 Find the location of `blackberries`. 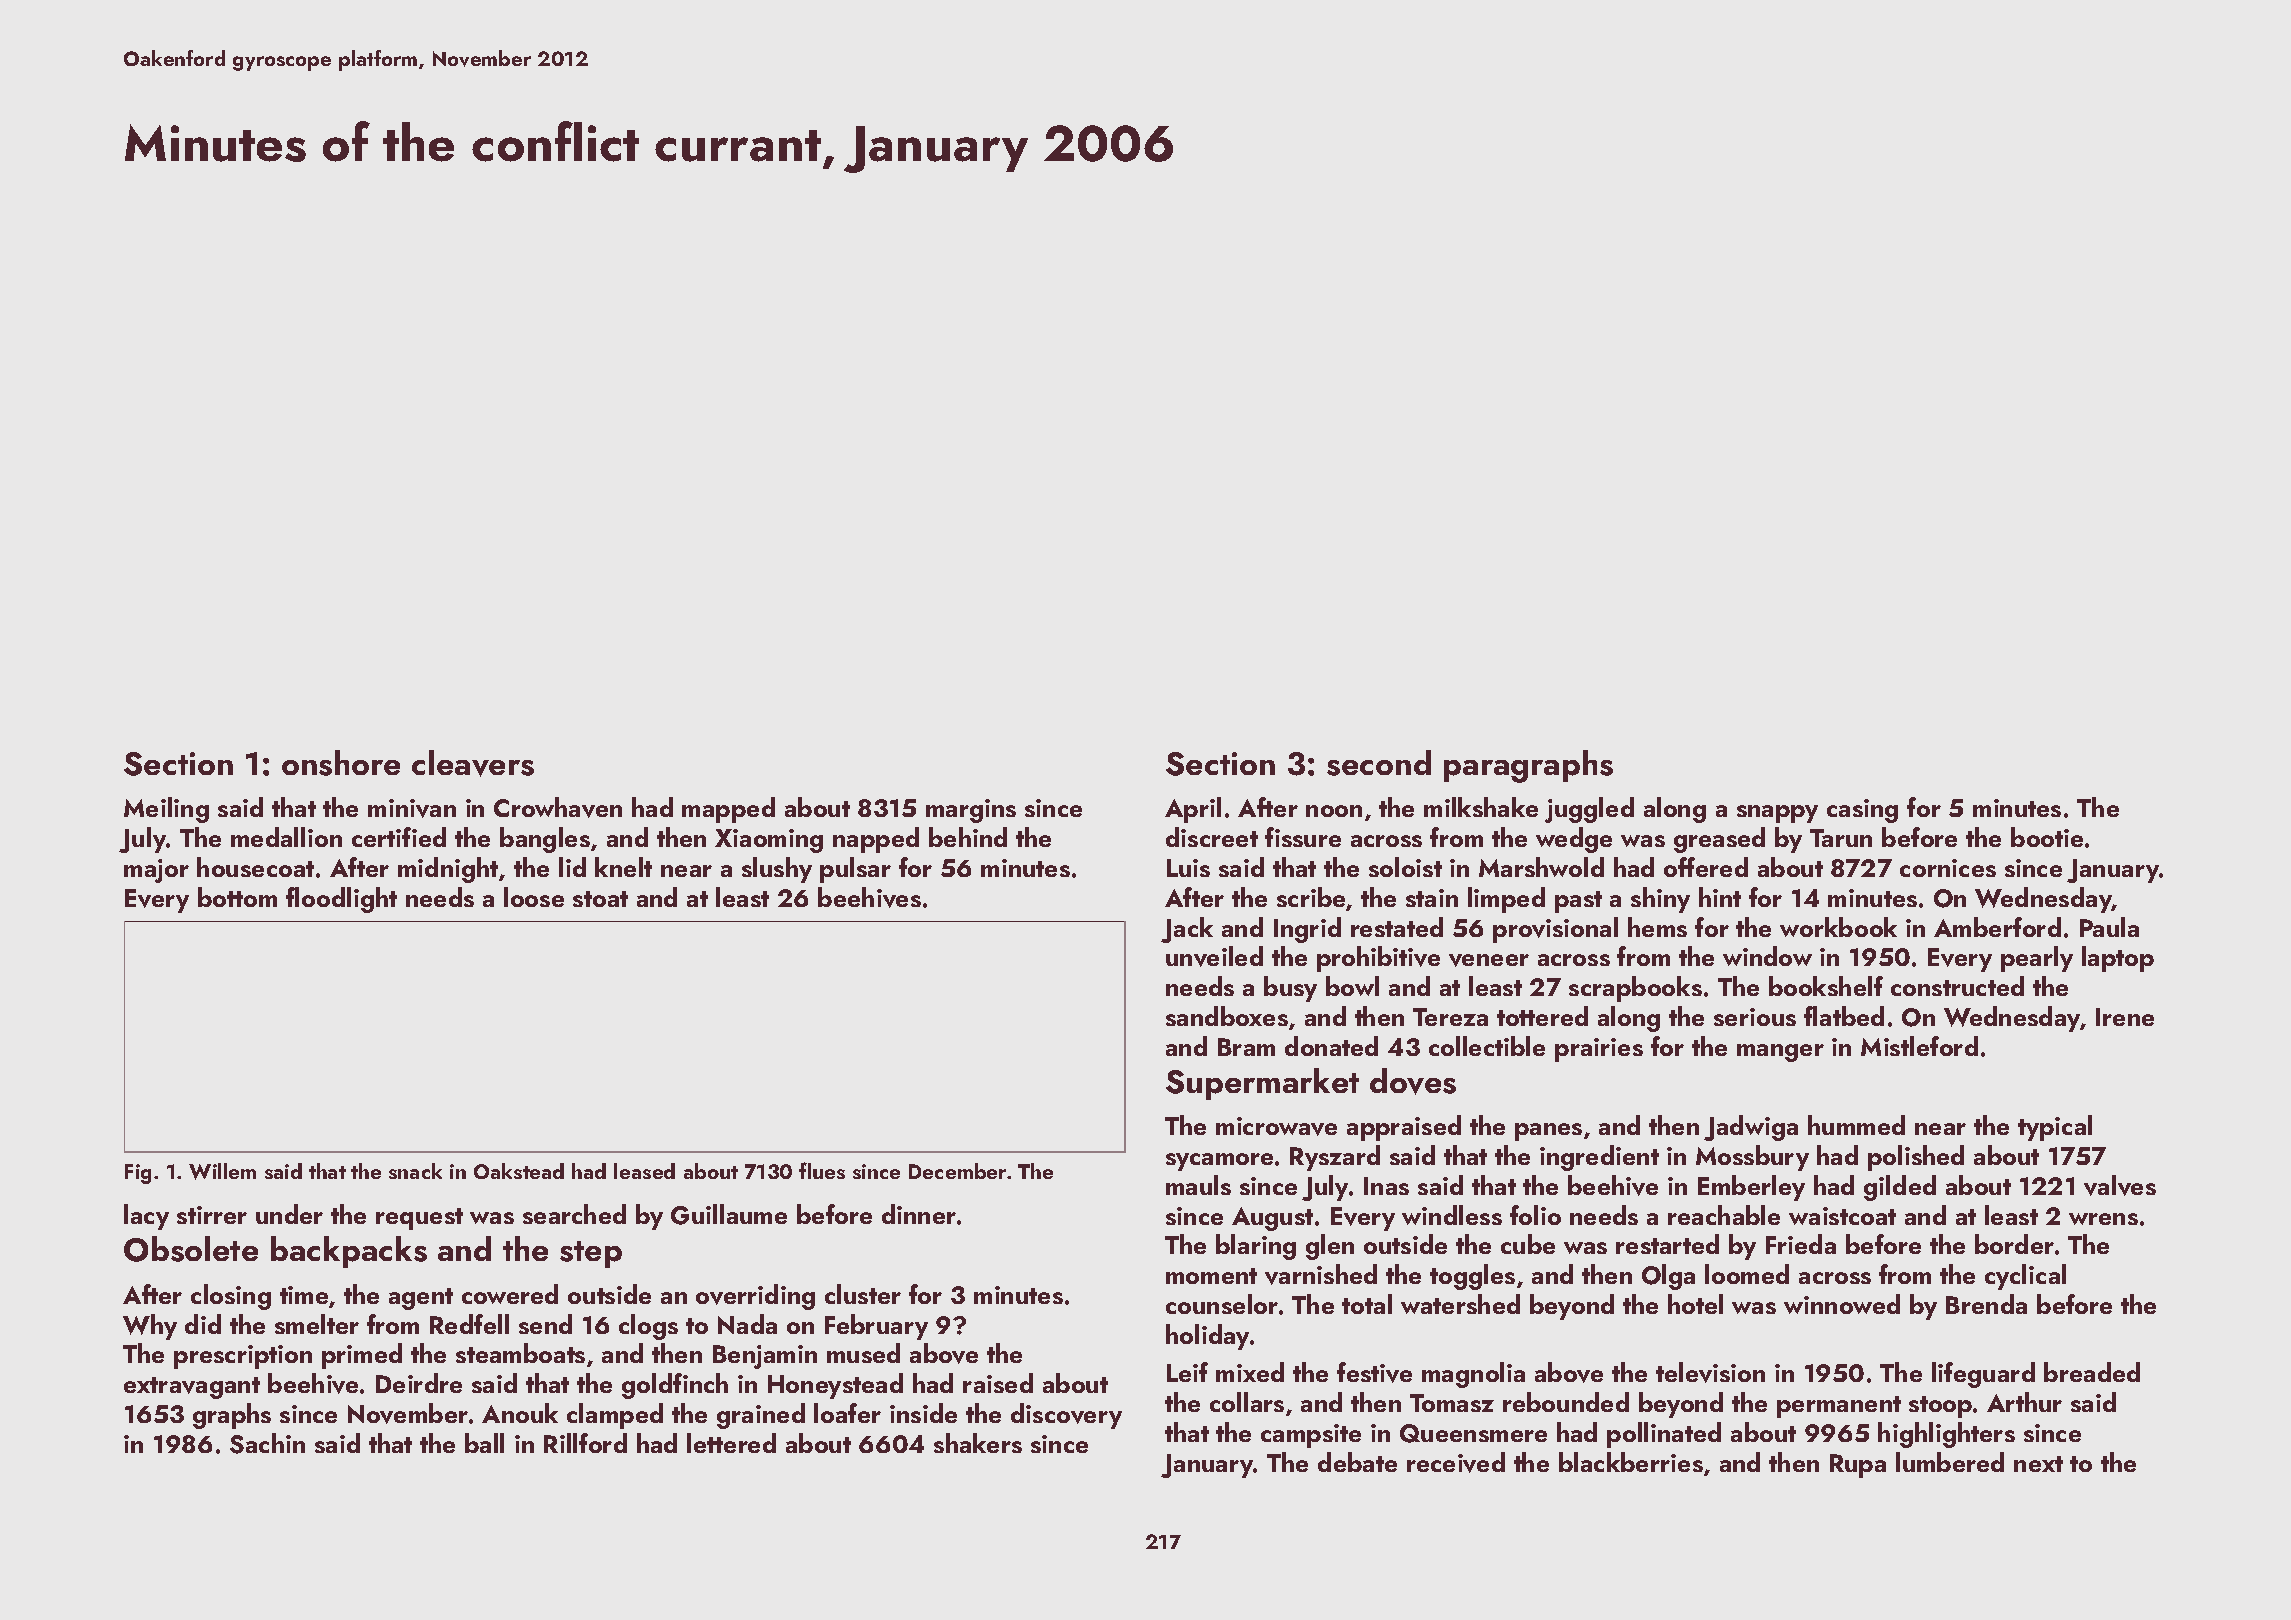

blackberries is located at coordinates (1631, 1462).
